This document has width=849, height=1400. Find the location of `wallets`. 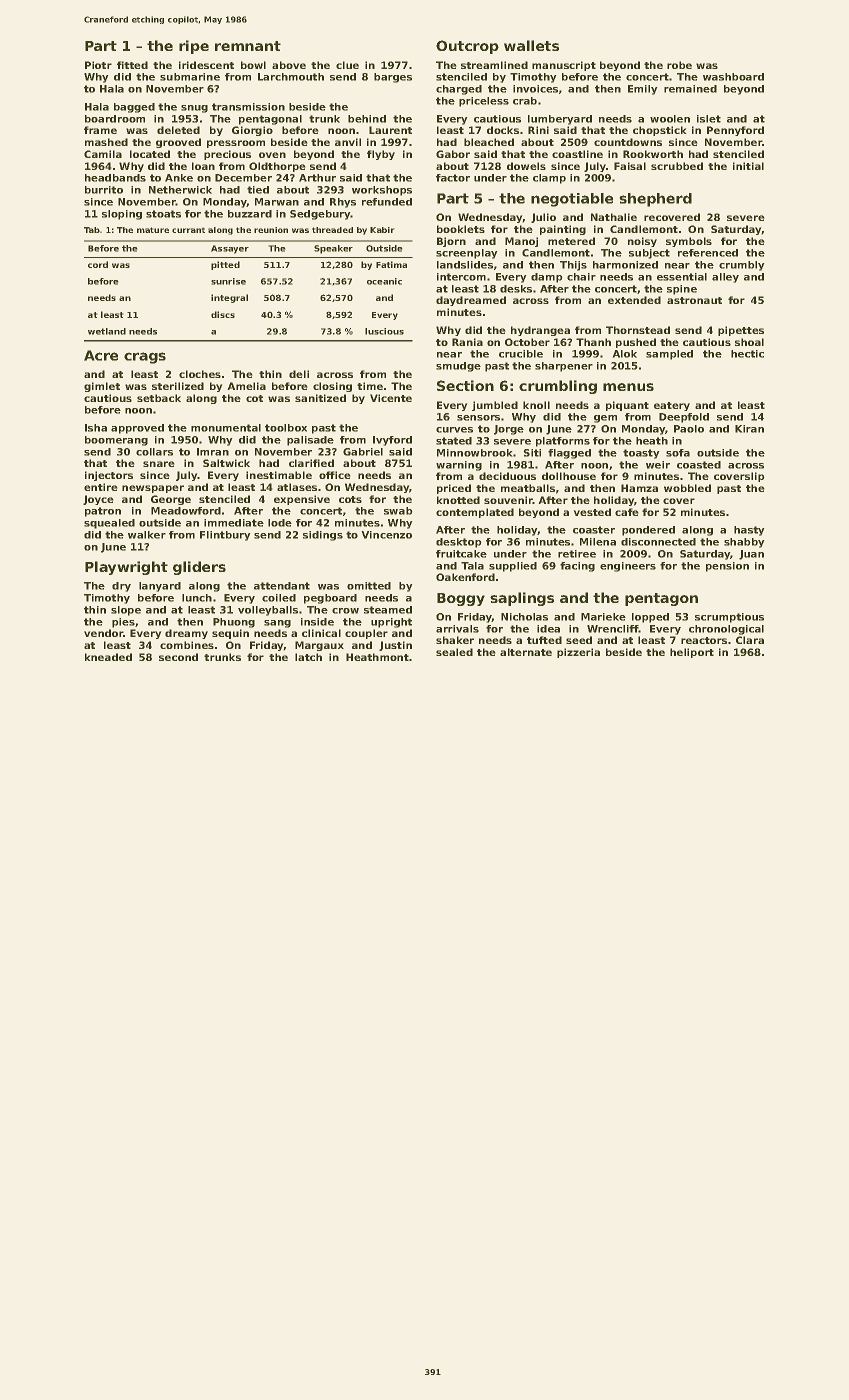

wallets is located at coordinates (531, 45).
